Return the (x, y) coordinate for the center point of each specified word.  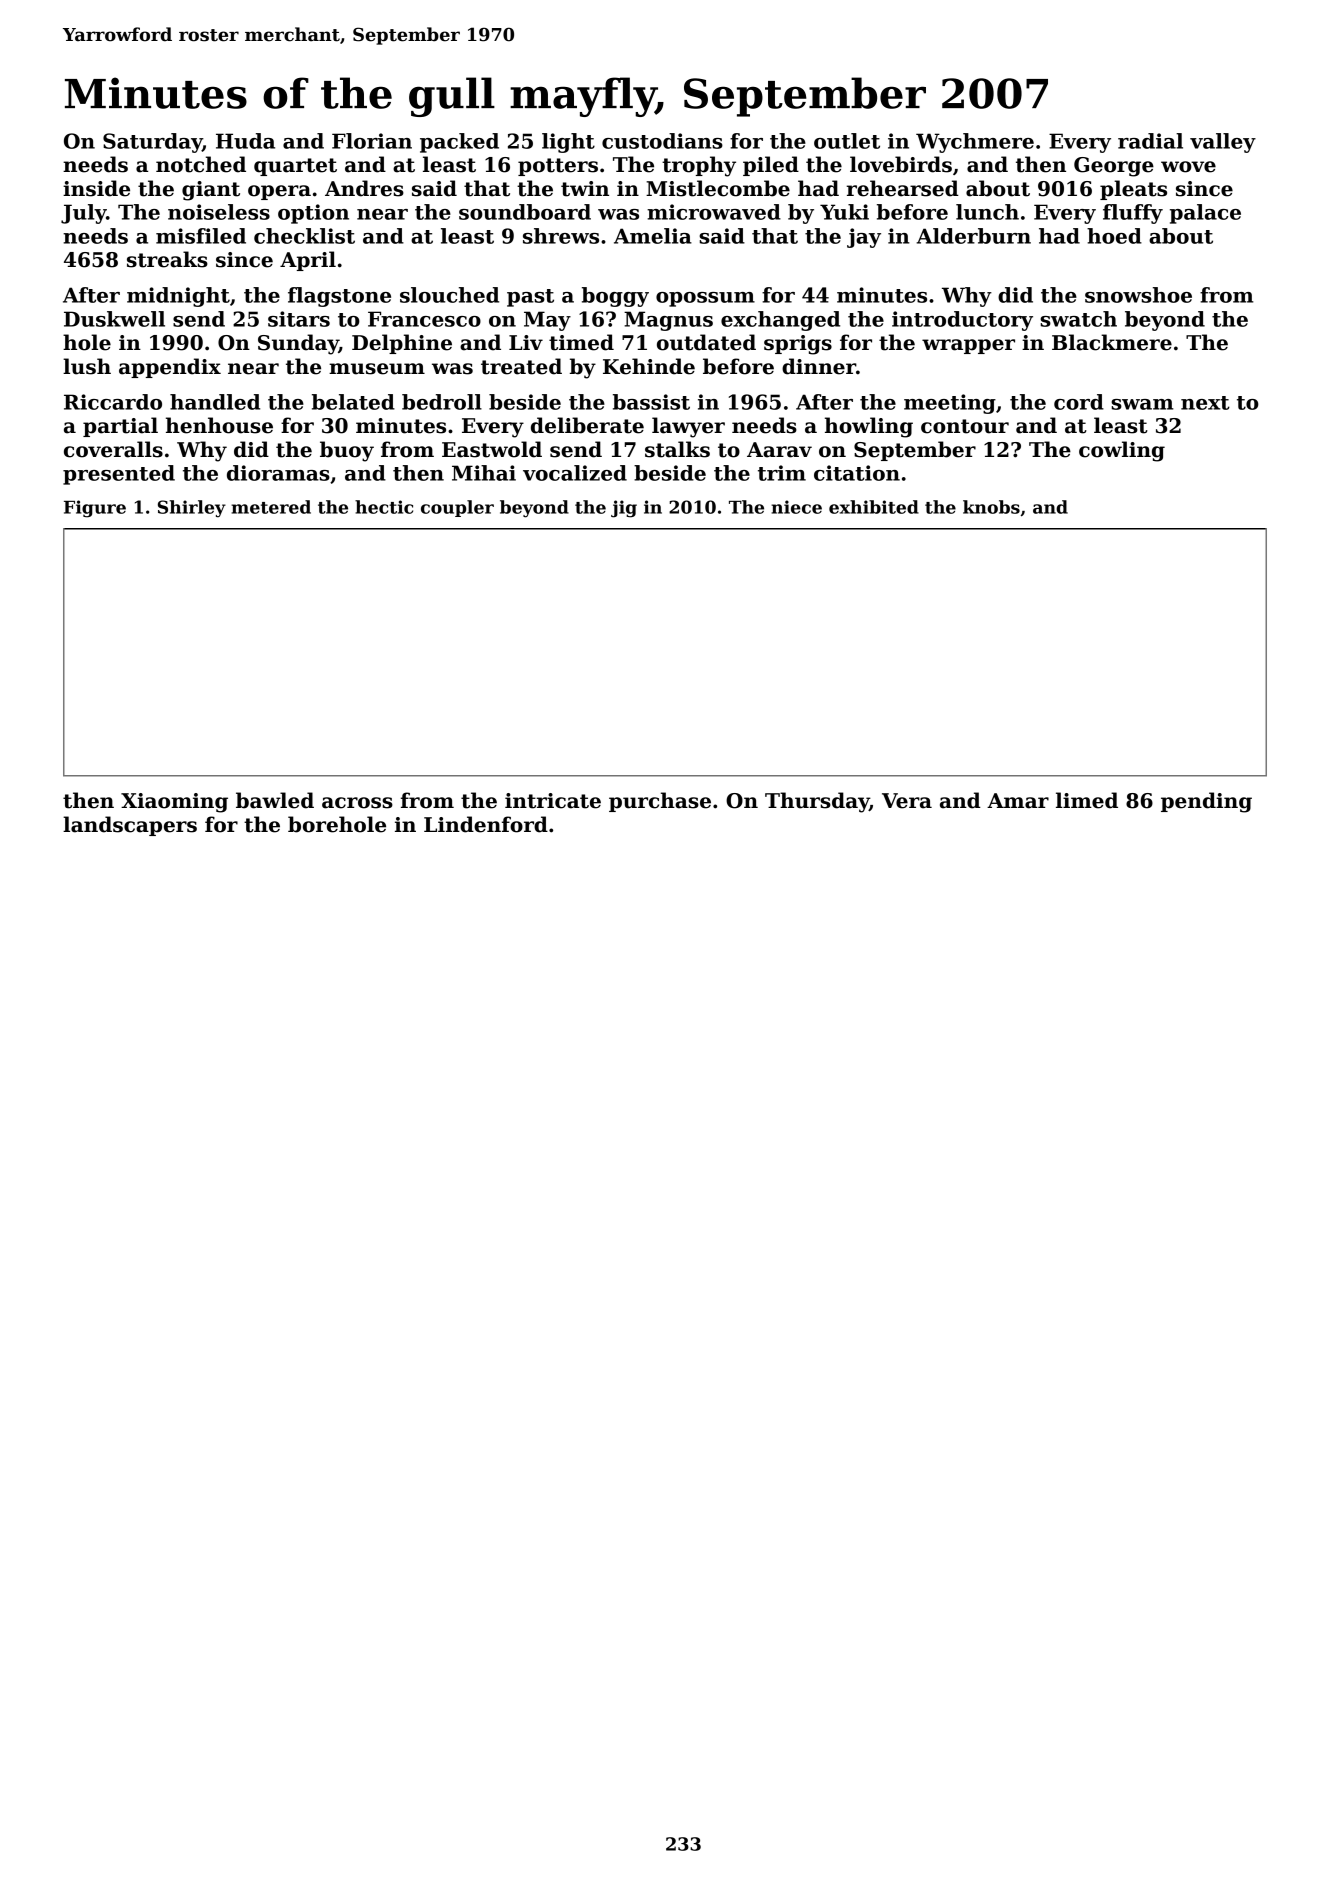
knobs (991, 507)
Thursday (817, 802)
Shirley (192, 509)
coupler (457, 508)
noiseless (219, 212)
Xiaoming (174, 803)
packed (459, 143)
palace (1205, 214)
